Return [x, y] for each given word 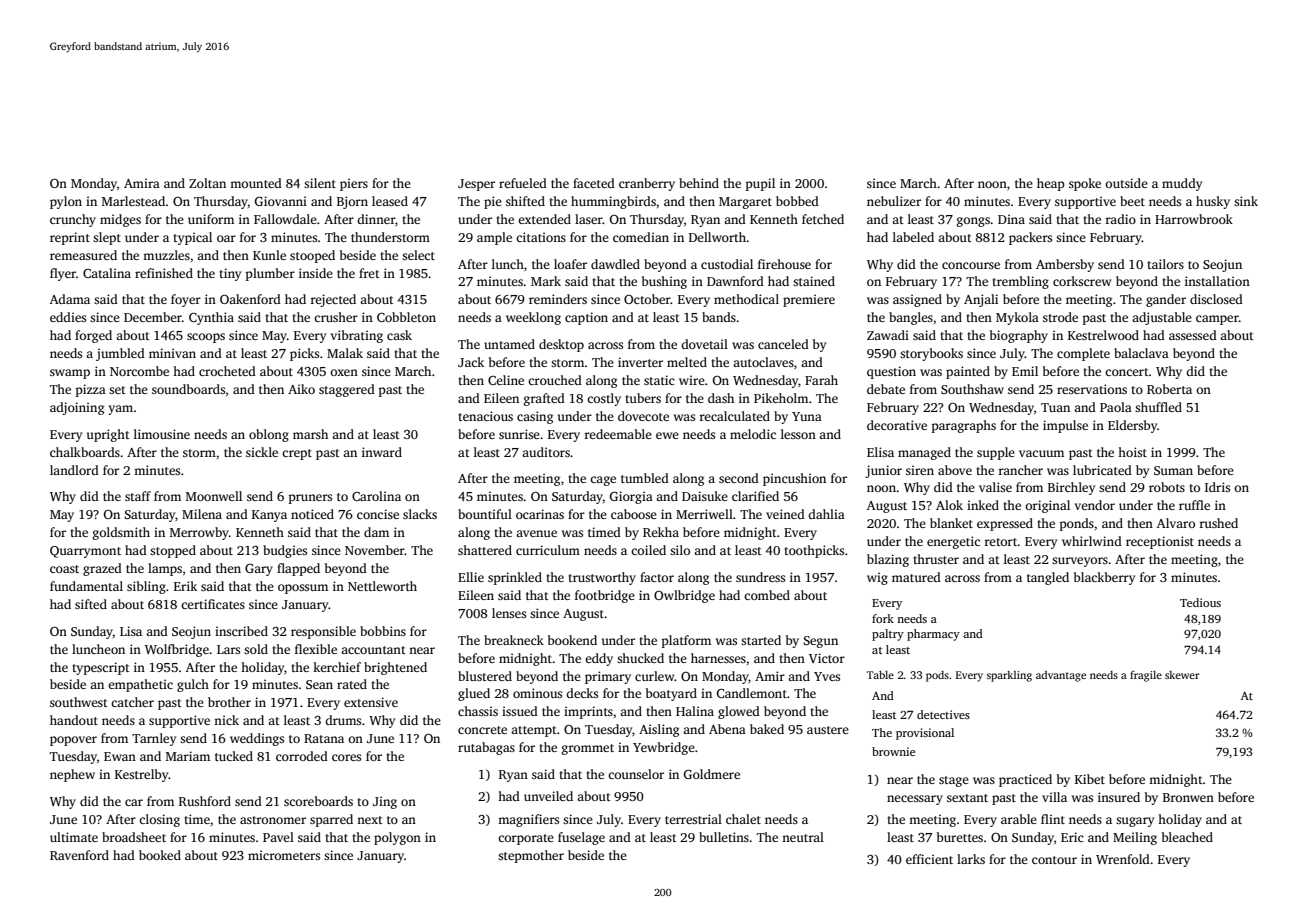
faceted [594, 183]
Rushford [205, 801]
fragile [1146, 676]
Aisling [659, 730]
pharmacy [933, 635]
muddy [1182, 184]
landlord [74, 470]
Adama [70, 299]
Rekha [661, 532]
